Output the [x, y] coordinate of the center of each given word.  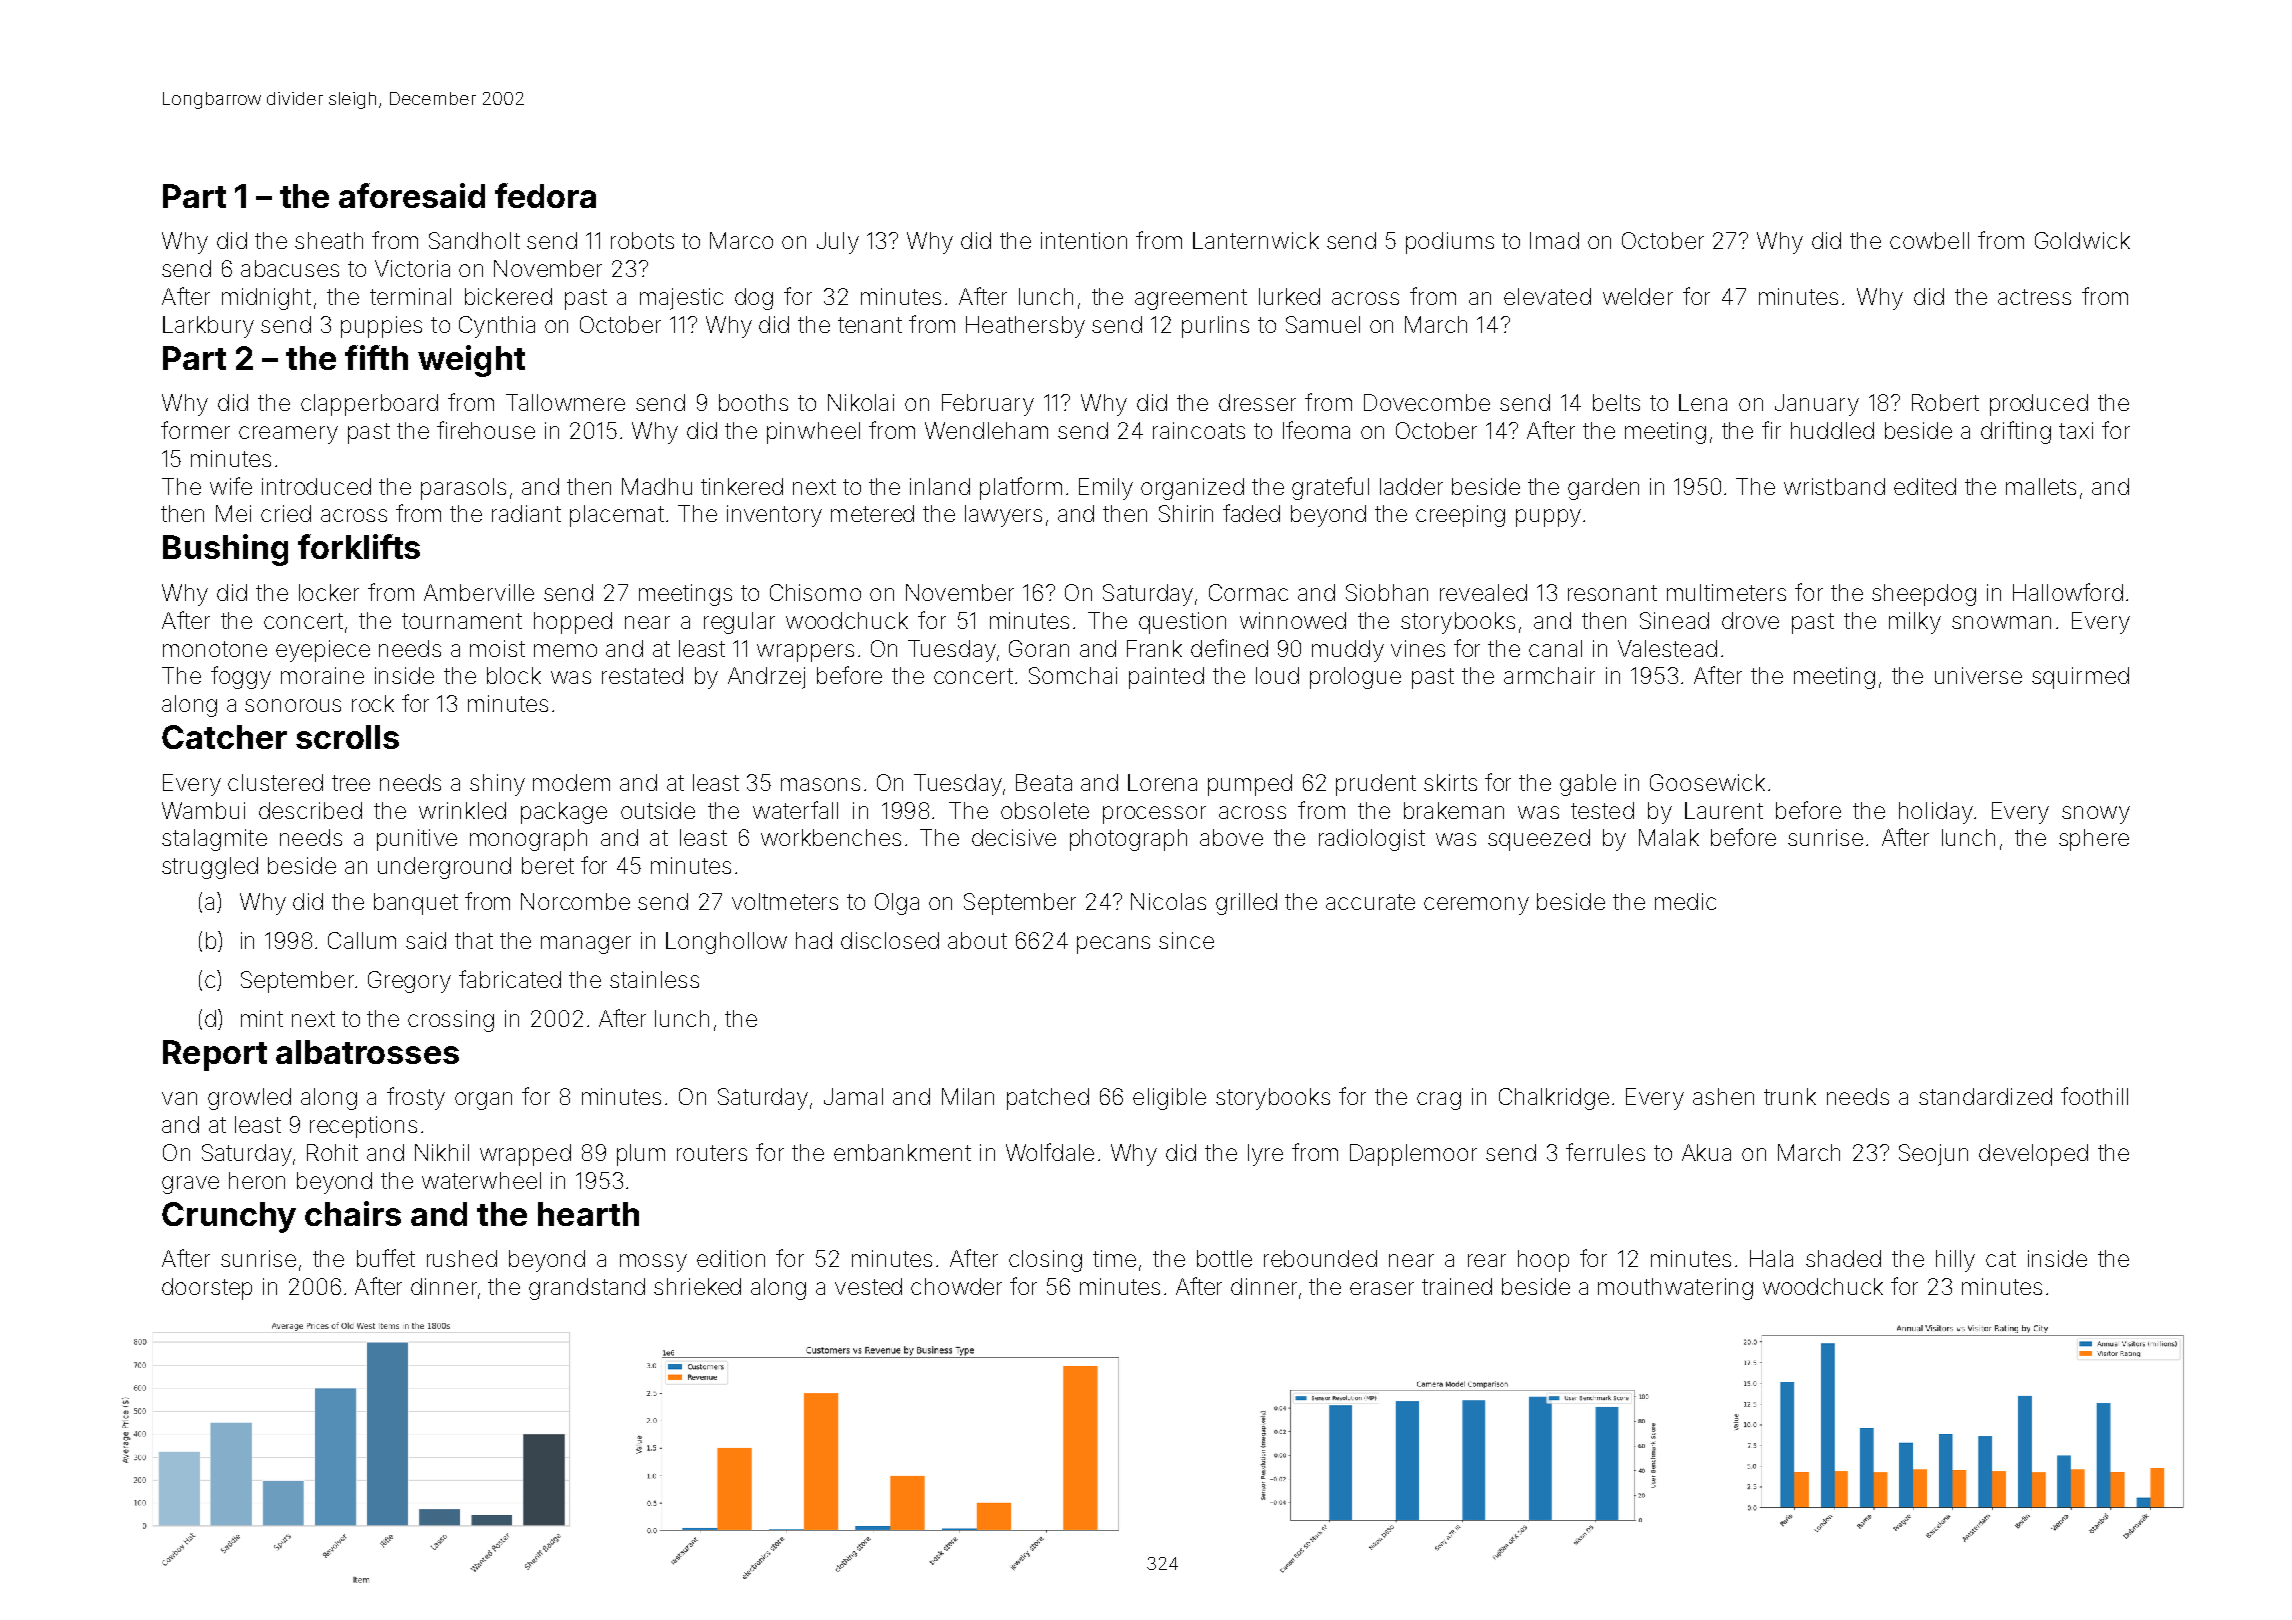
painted [1166, 678]
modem [571, 782]
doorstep [207, 1289]
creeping [1460, 516]
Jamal [853, 1096]
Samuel [1323, 324]
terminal [410, 296]
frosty [416, 1098]
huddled [1832, 430]
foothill [2094, 1096]
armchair [1549, 675]
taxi [2076, 430]
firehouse [486, 430]
